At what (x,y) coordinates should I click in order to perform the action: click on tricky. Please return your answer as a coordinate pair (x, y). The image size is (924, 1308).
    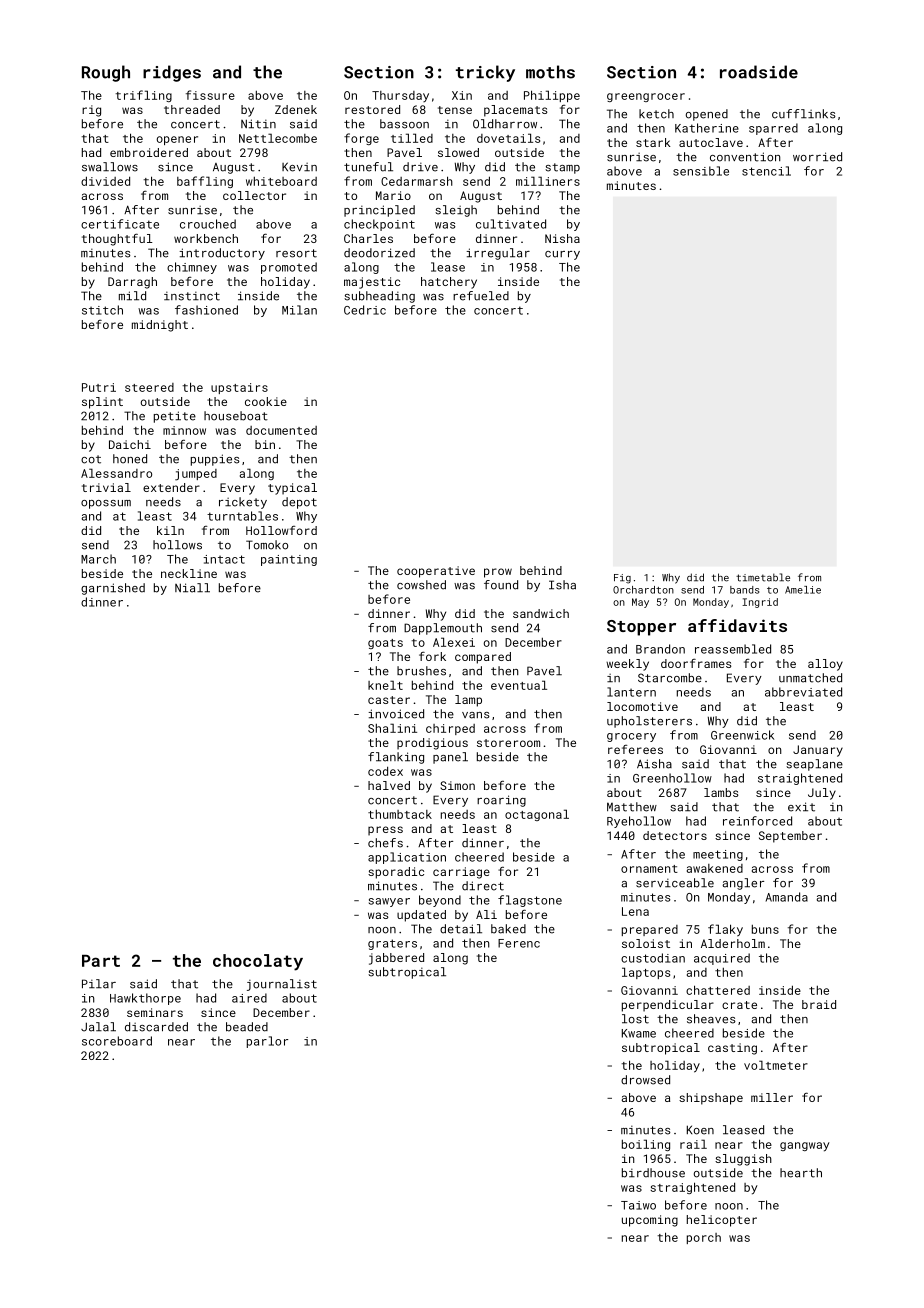
    Looking at the image, I should click on (485, 73).
